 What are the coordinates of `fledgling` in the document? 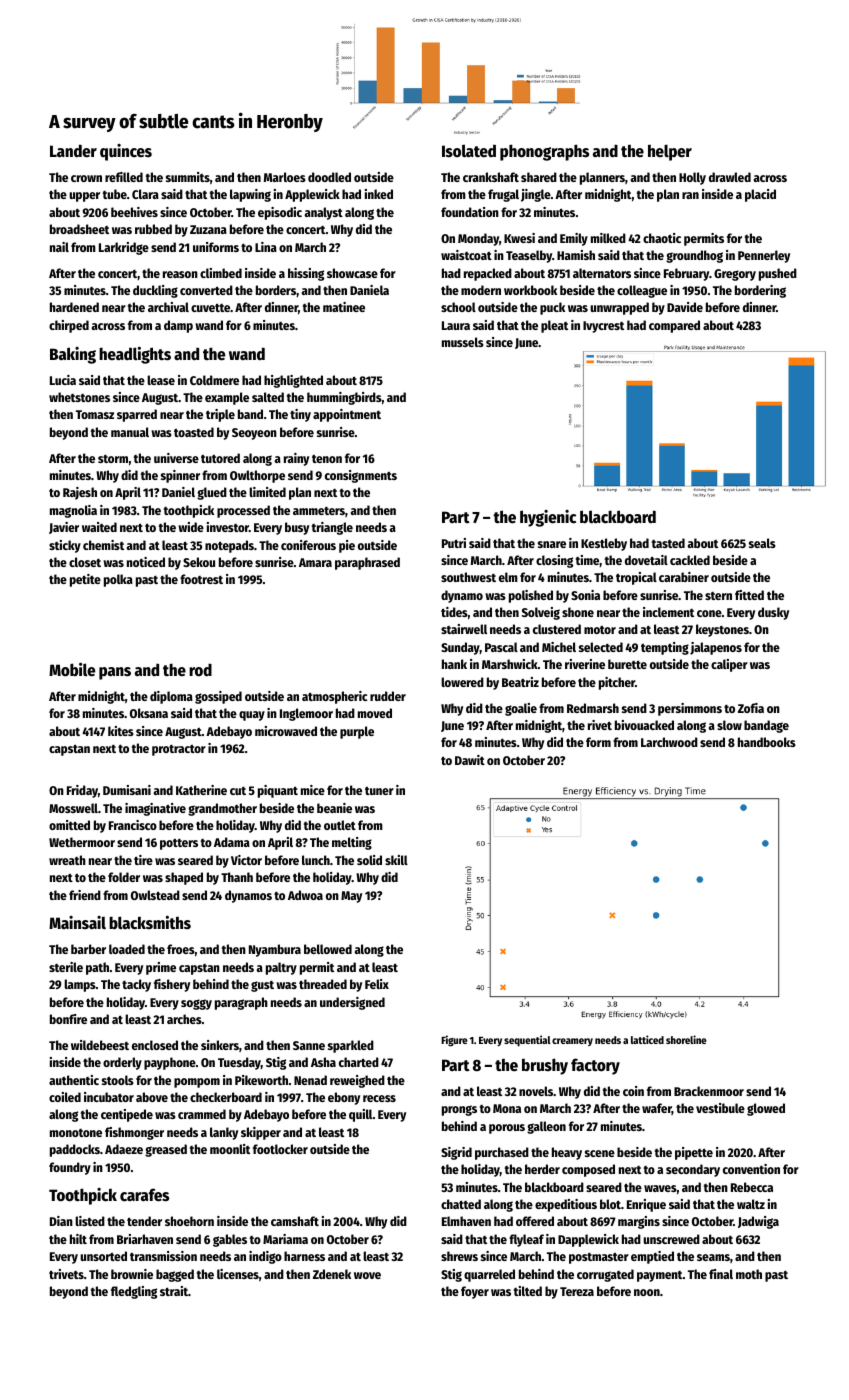 It's located at (134, 1292).
